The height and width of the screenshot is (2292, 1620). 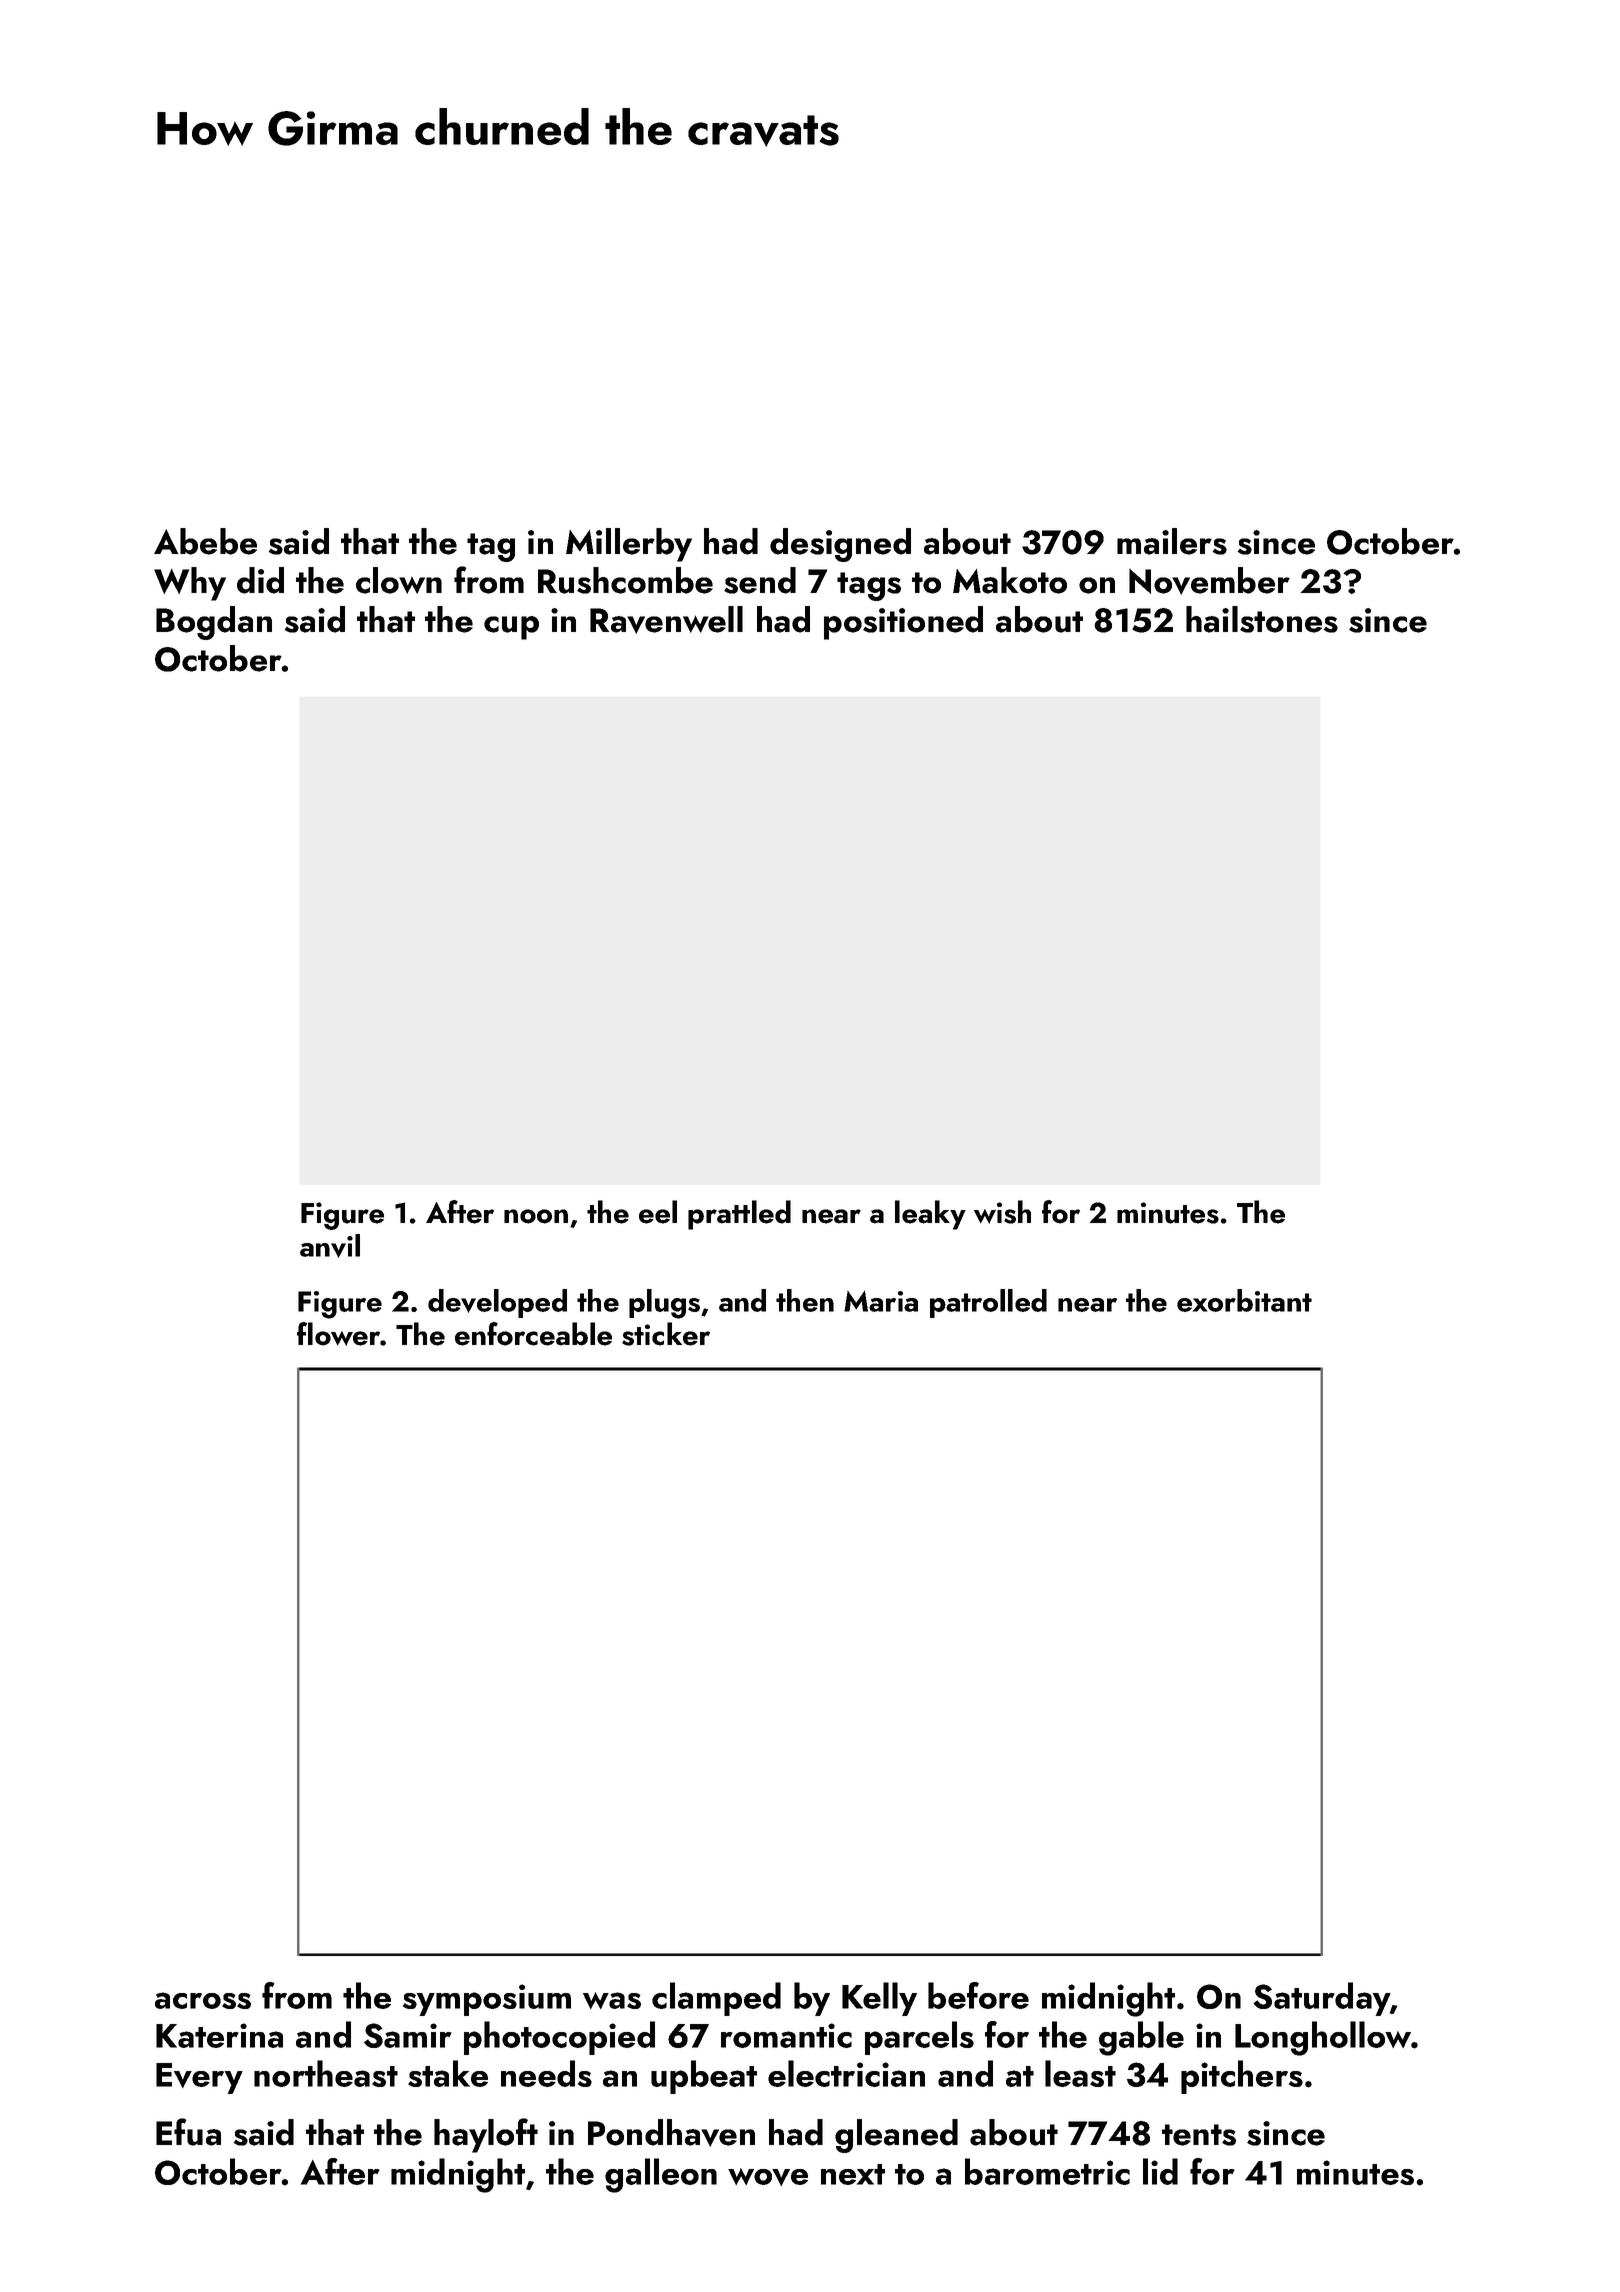 I want to click on Bogdan, so click(x=214, y=623).
